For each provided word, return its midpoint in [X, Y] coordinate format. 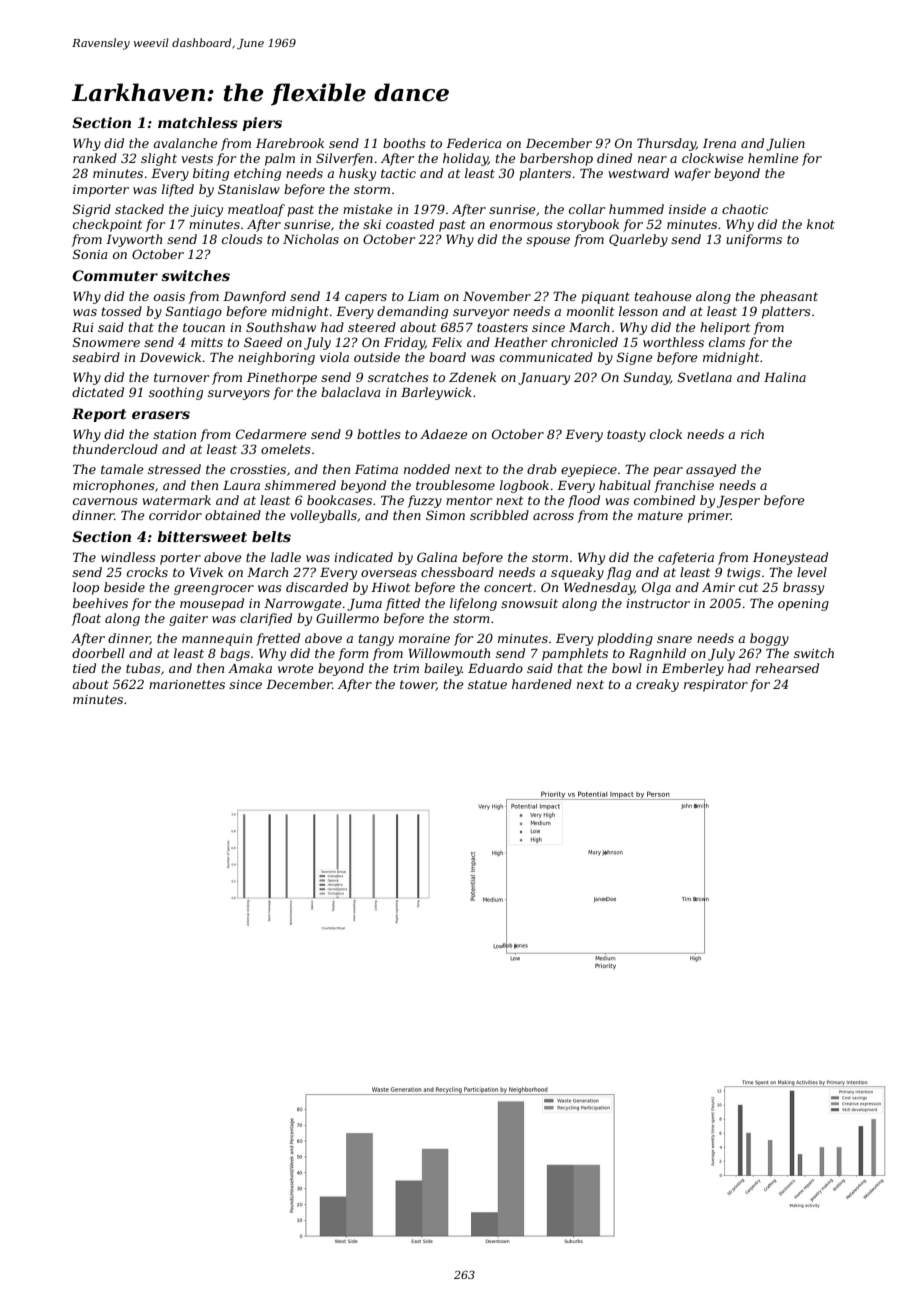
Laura [241, 485]
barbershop [556, 159]
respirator [716, 686]
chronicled [584, 342]
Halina [785, 377]
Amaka [250, 668]
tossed [122, 311]
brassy [803, 588]
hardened [542, 684]
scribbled [499, 515]
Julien [785, 144]
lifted [178, 190]
